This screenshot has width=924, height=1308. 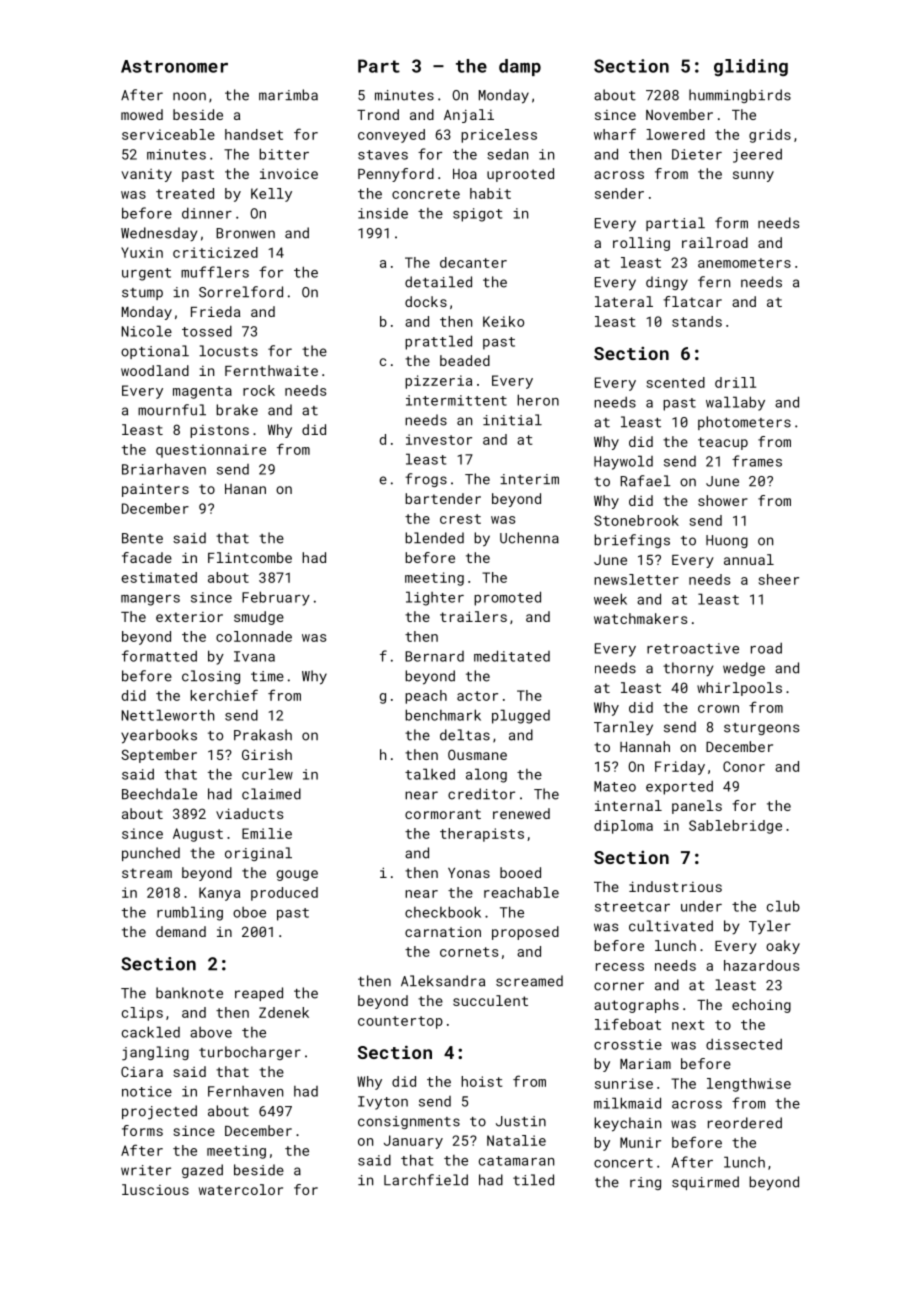 I want to click on clips, so click(x=142, y=1014).
